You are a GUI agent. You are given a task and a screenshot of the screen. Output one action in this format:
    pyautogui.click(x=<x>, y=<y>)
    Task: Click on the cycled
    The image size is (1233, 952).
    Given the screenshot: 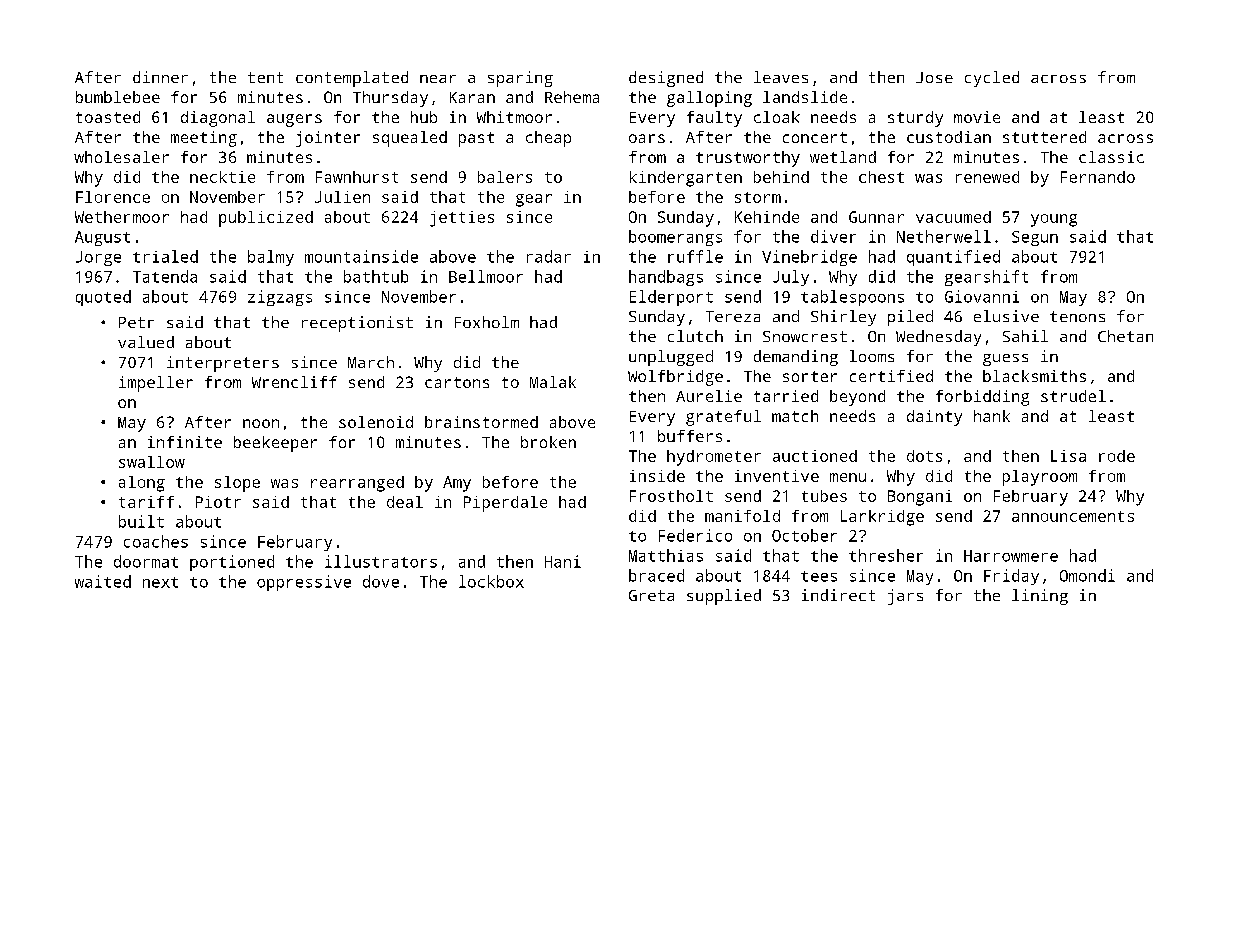 What is the action you would take?
    pyautogui.click(x=992, y=79)
